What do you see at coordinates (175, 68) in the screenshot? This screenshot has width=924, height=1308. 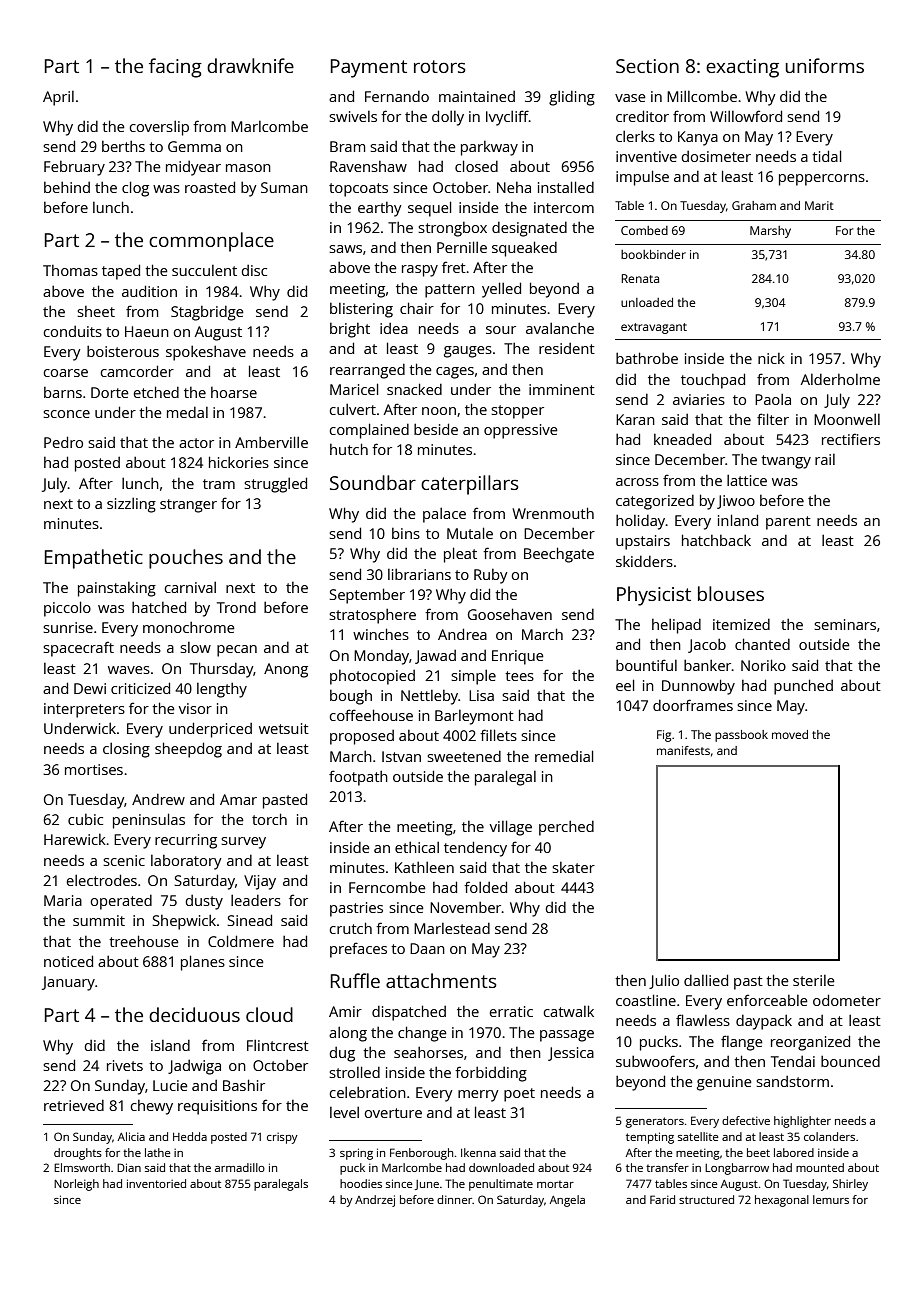 I see `facing` at bounding box center [175, 68].
